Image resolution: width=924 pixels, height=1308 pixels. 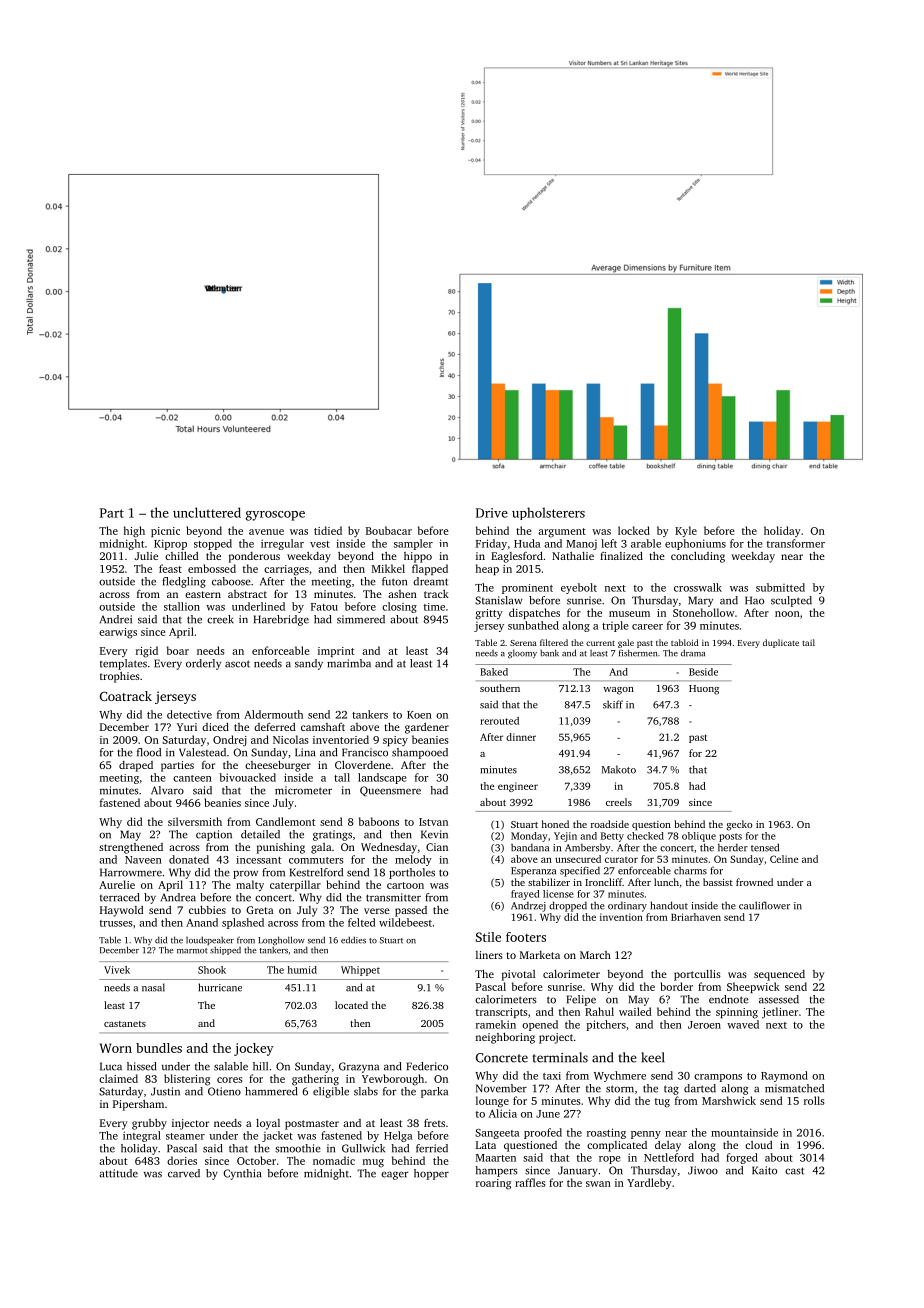 I want to click on loyal, so click(x=268, y=1124).
